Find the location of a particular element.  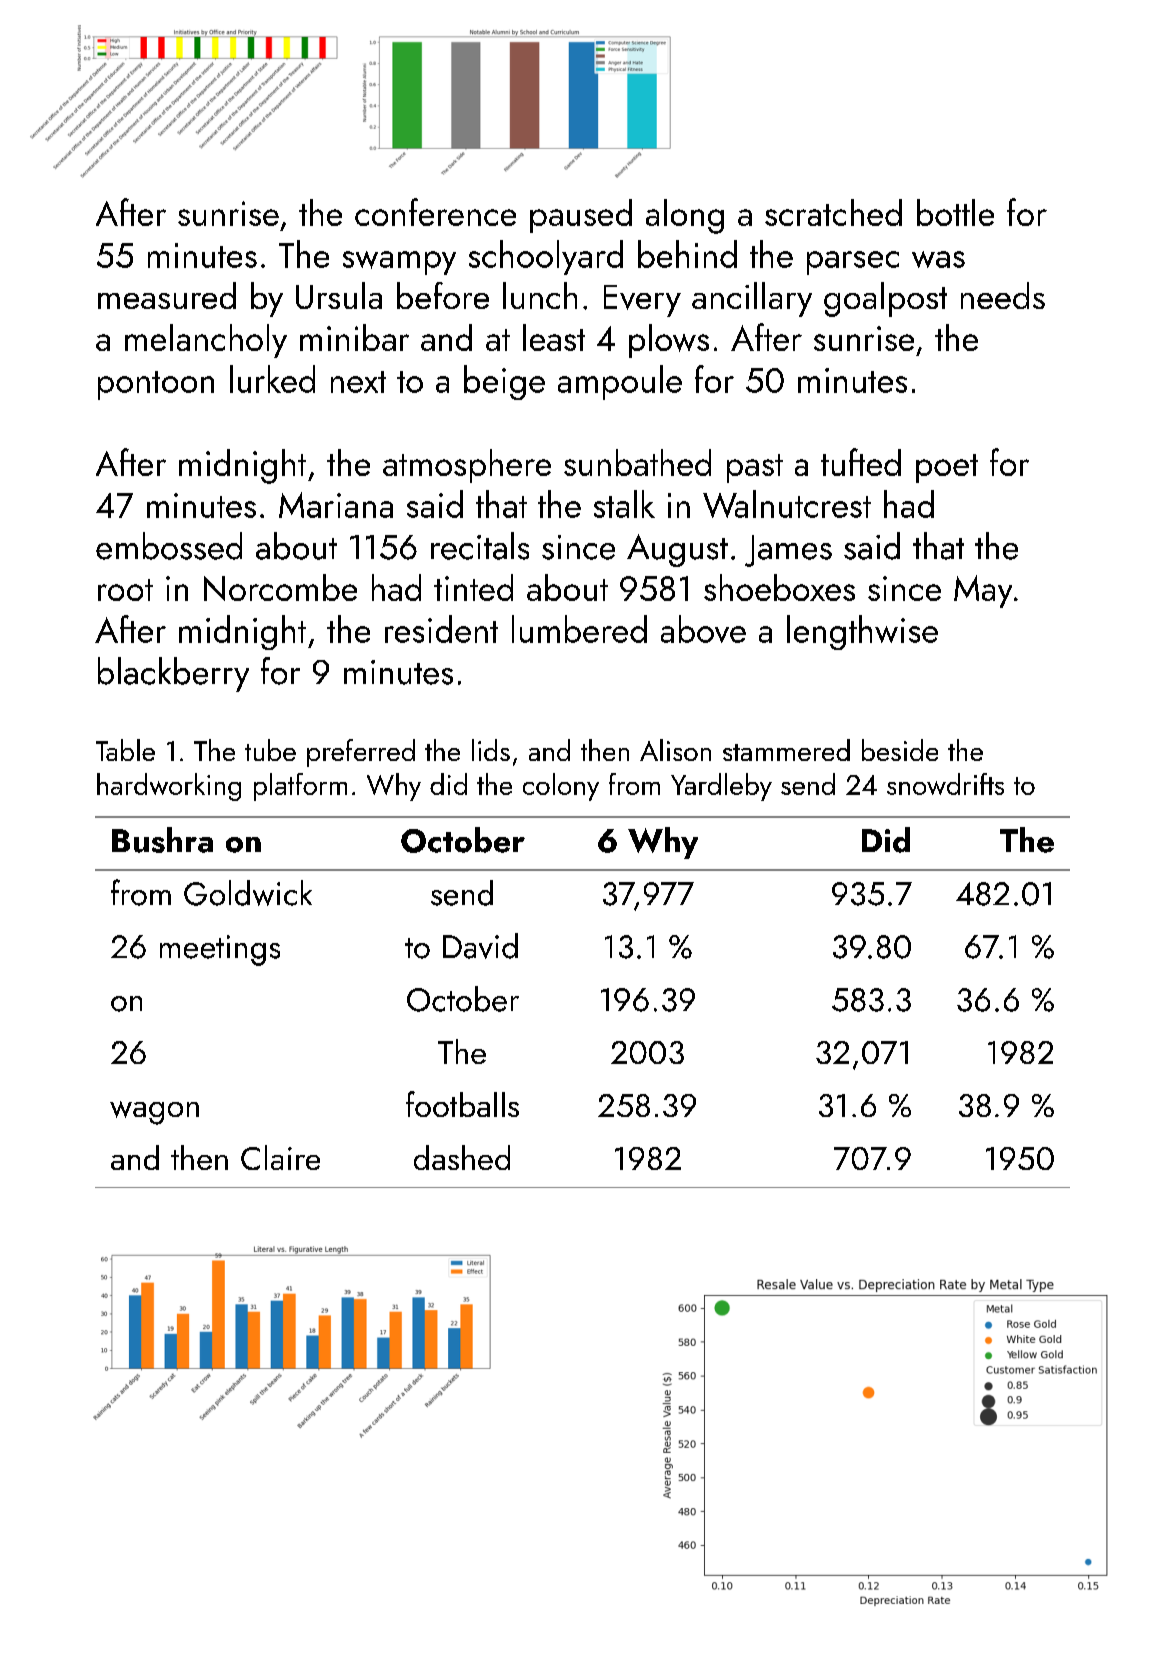

stalk is located at coordinates (624, 504).
